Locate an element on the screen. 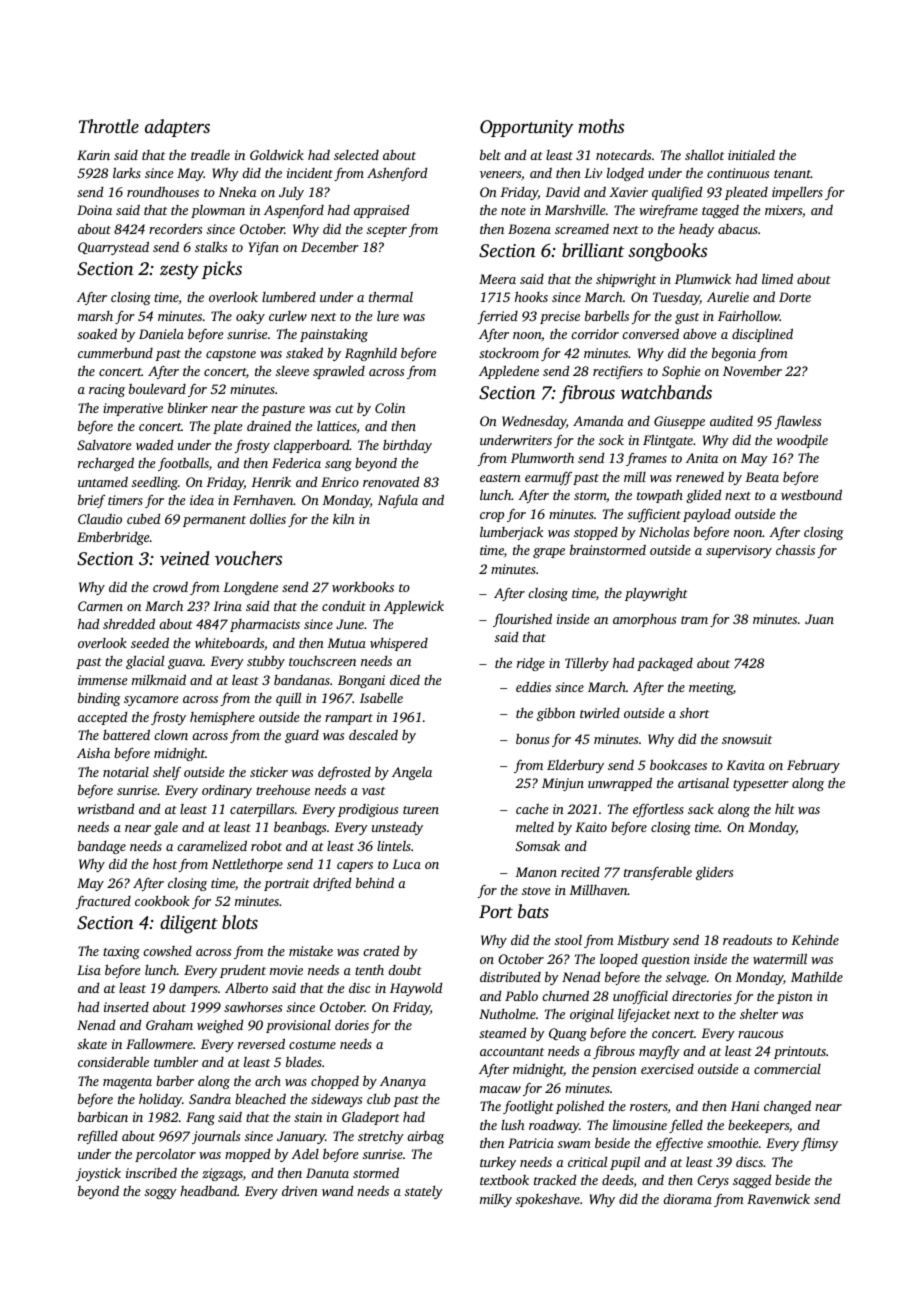  frames is located at coordinates (646, 459).
